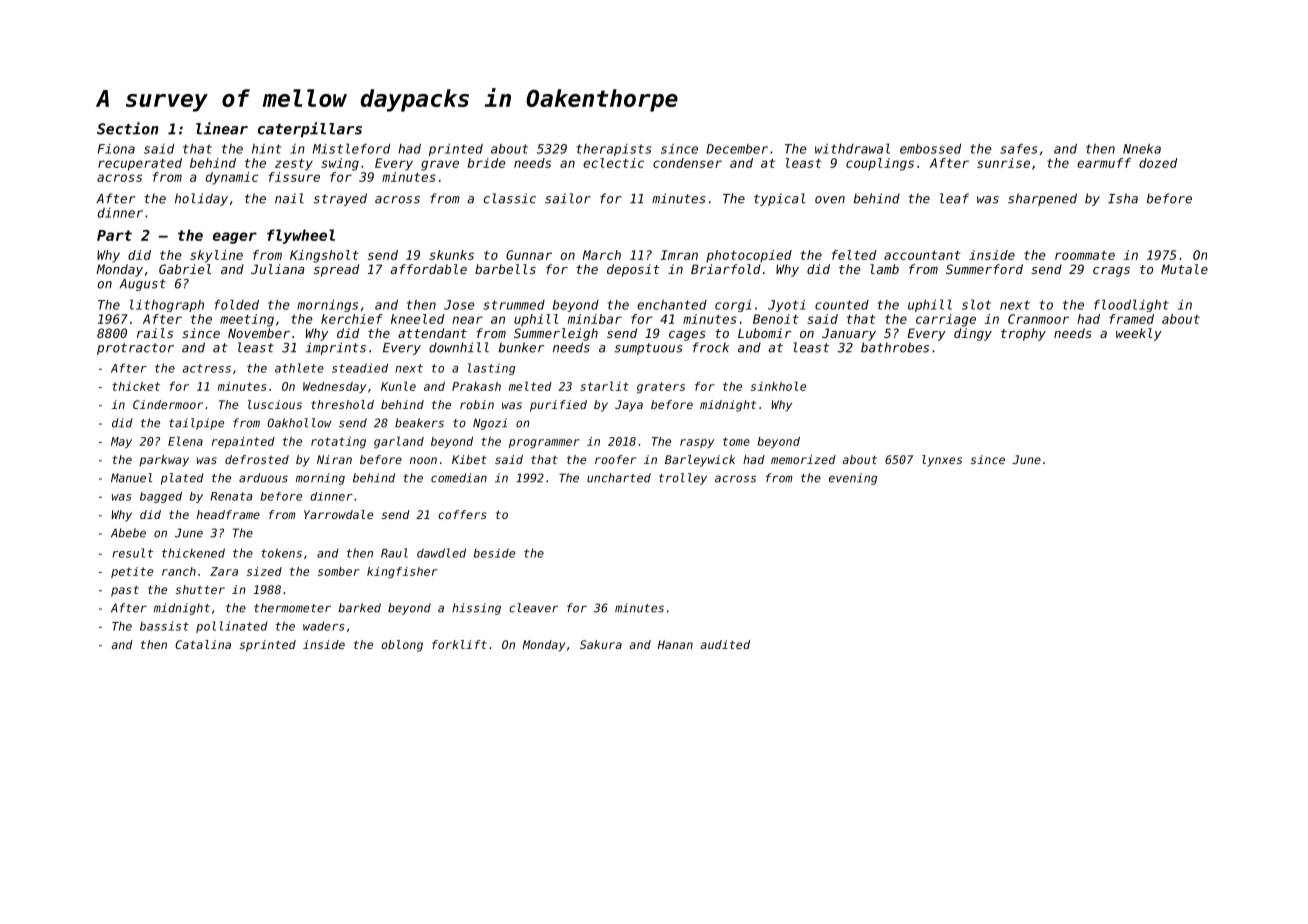  What do you see at coordinates (930, 149) in the page?
I see `embossed` at bounding box center [930, 149].
